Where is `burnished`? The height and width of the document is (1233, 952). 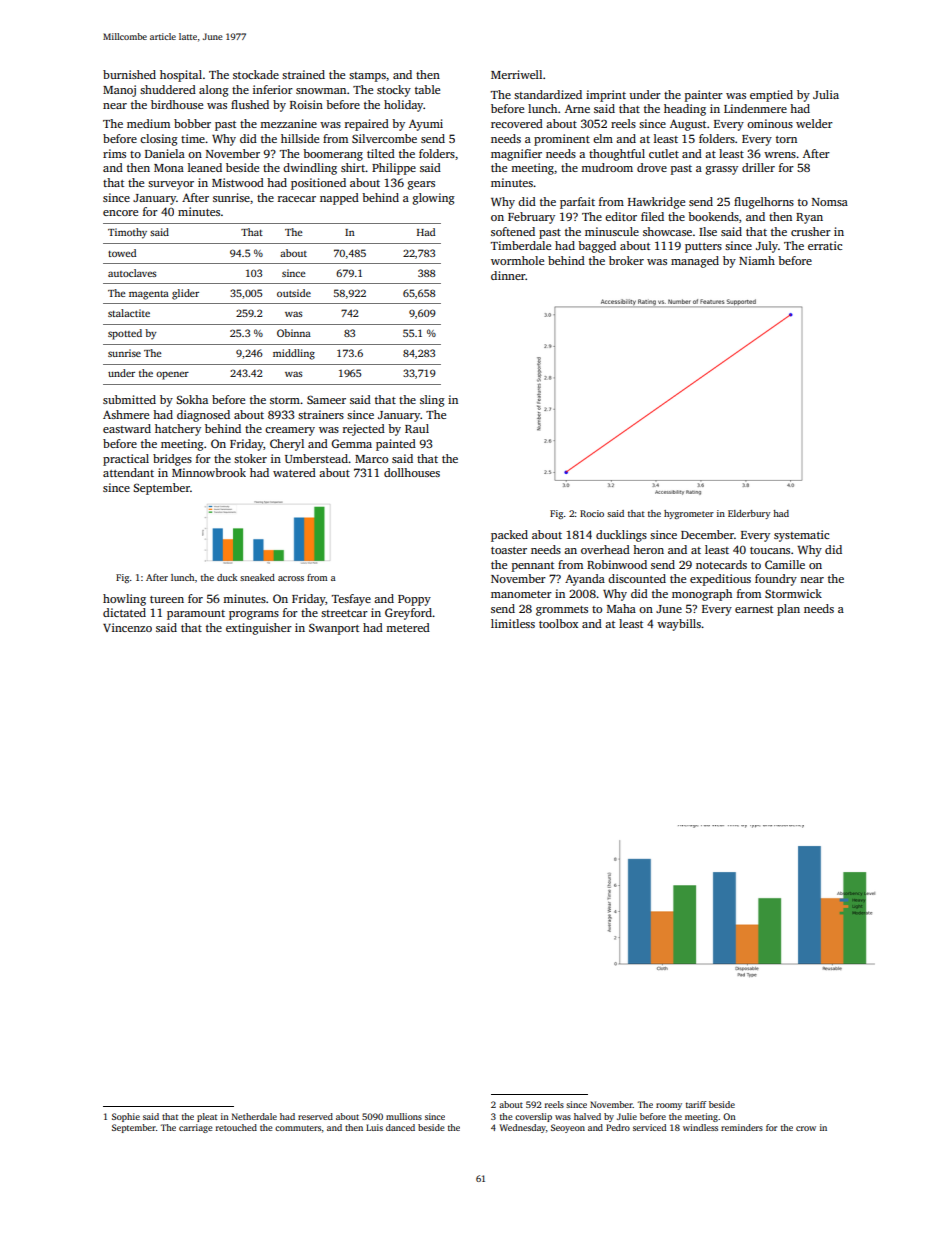
burnished is located at coordinates (129, 74).
